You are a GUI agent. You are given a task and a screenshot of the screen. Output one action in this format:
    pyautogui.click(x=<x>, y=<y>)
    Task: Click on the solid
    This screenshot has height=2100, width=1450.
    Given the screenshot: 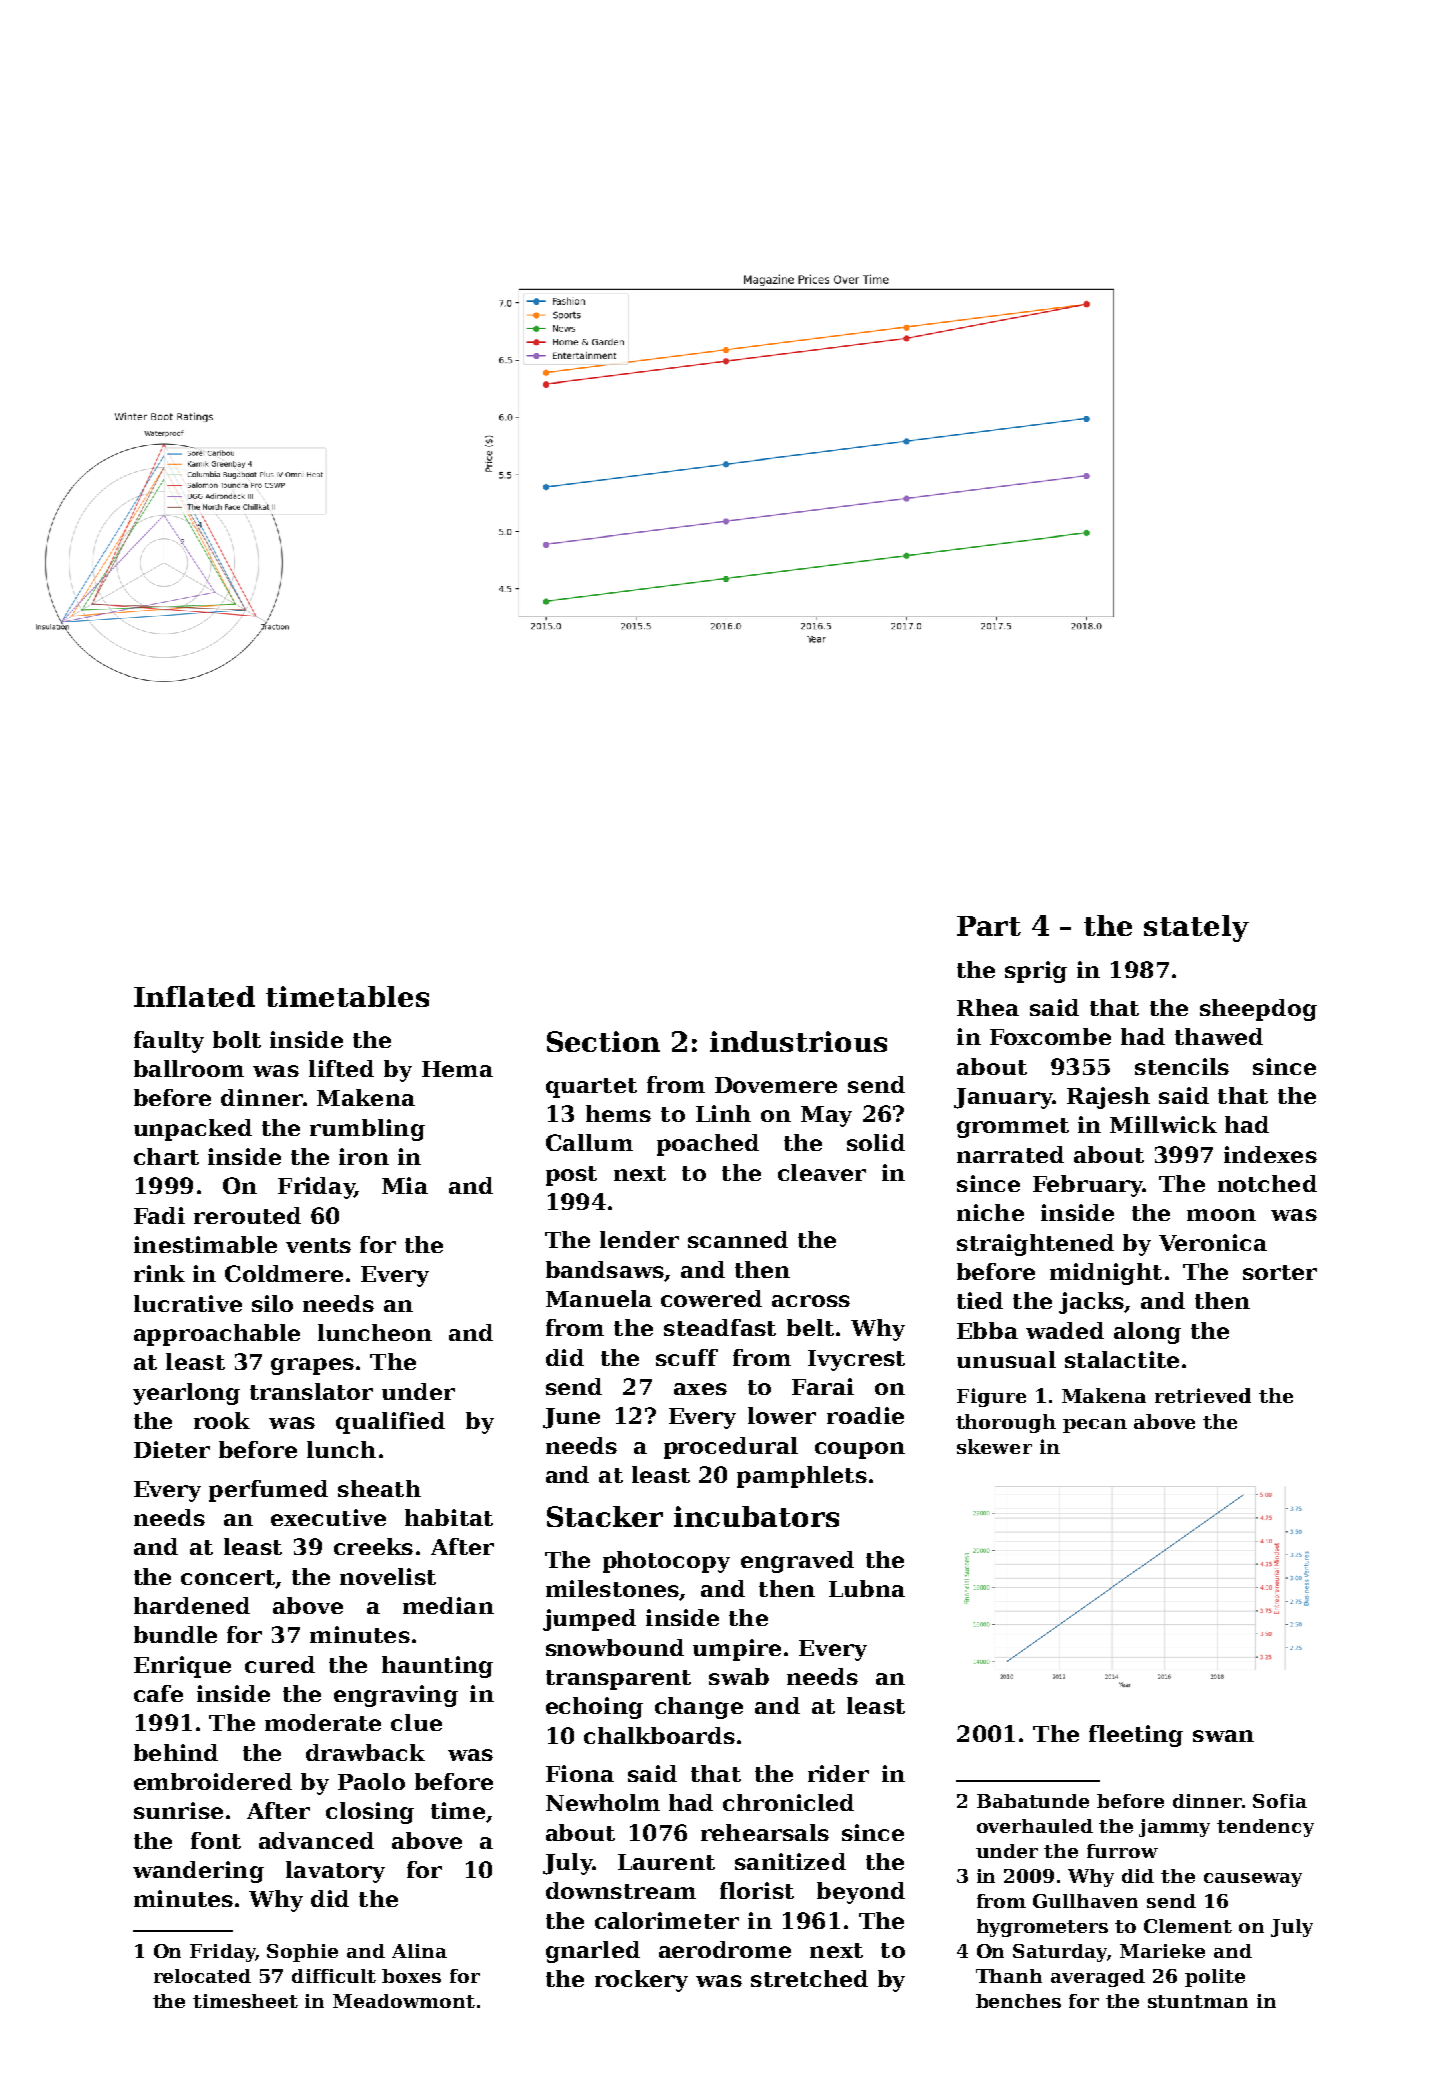 What is the action you would take?
    pyautogui.click(x=876, y=1142)
